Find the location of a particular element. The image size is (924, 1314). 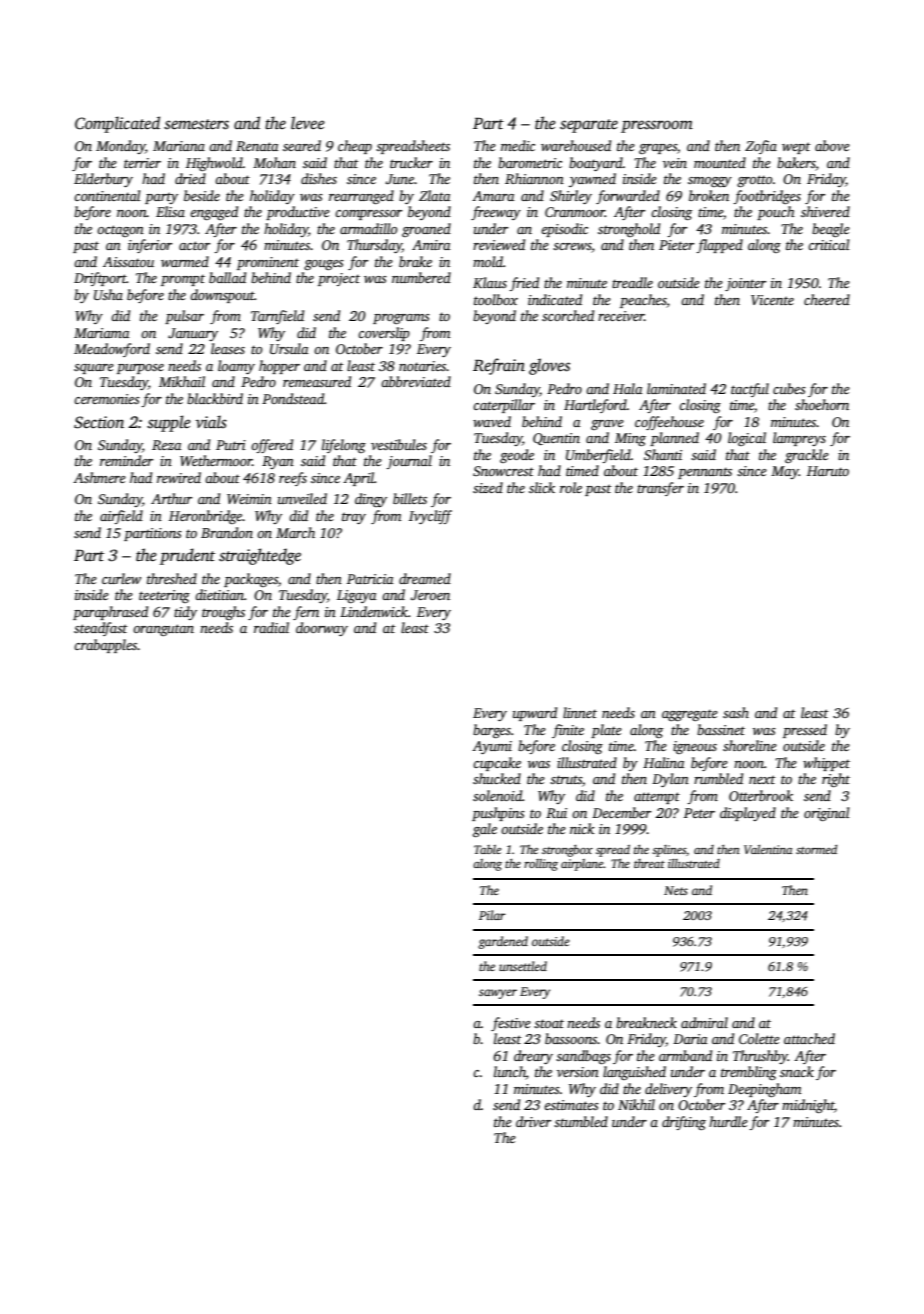

Nets is located at coordinates (676, 890).
